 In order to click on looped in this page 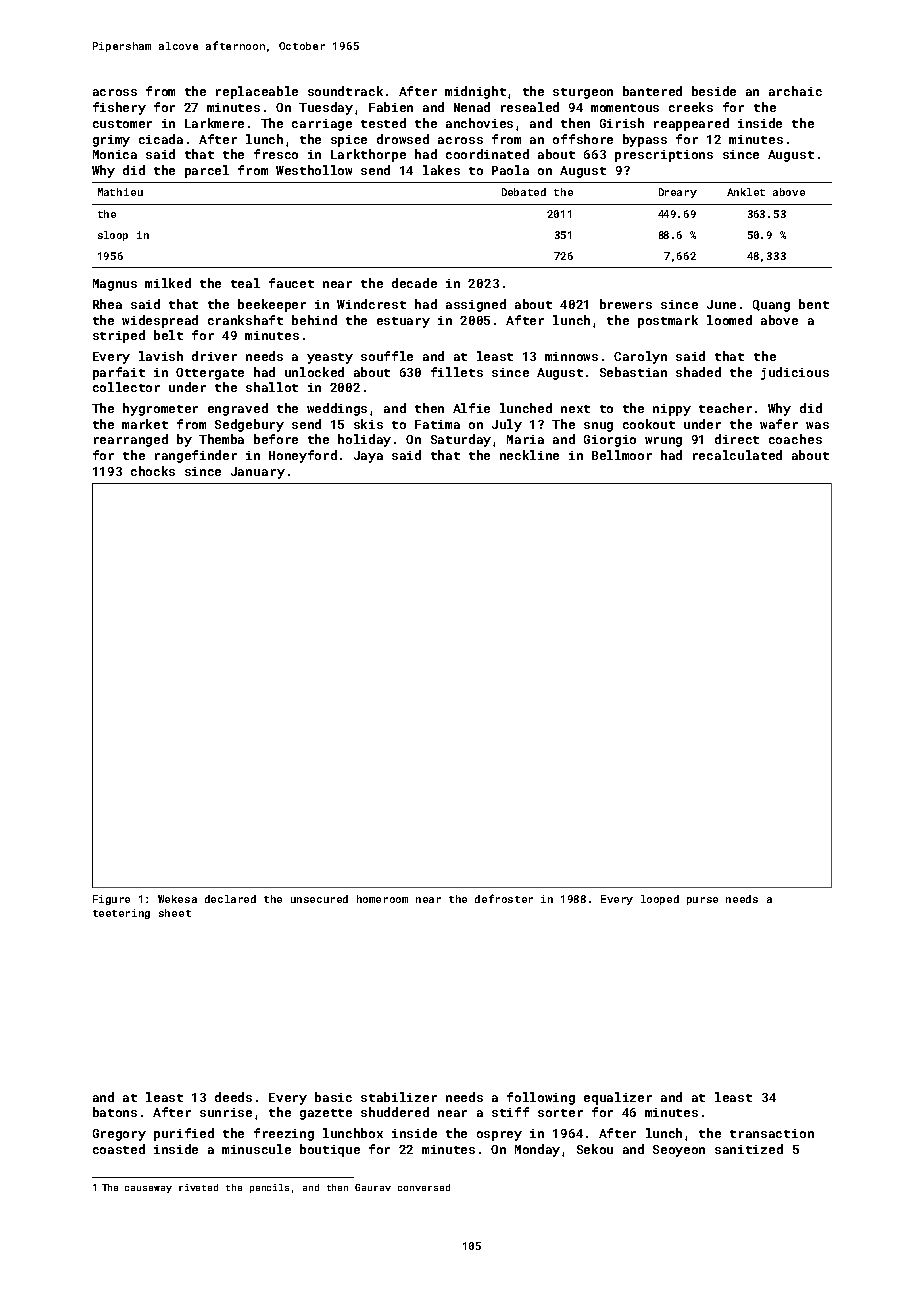, I will do `click(660, 900)`.
